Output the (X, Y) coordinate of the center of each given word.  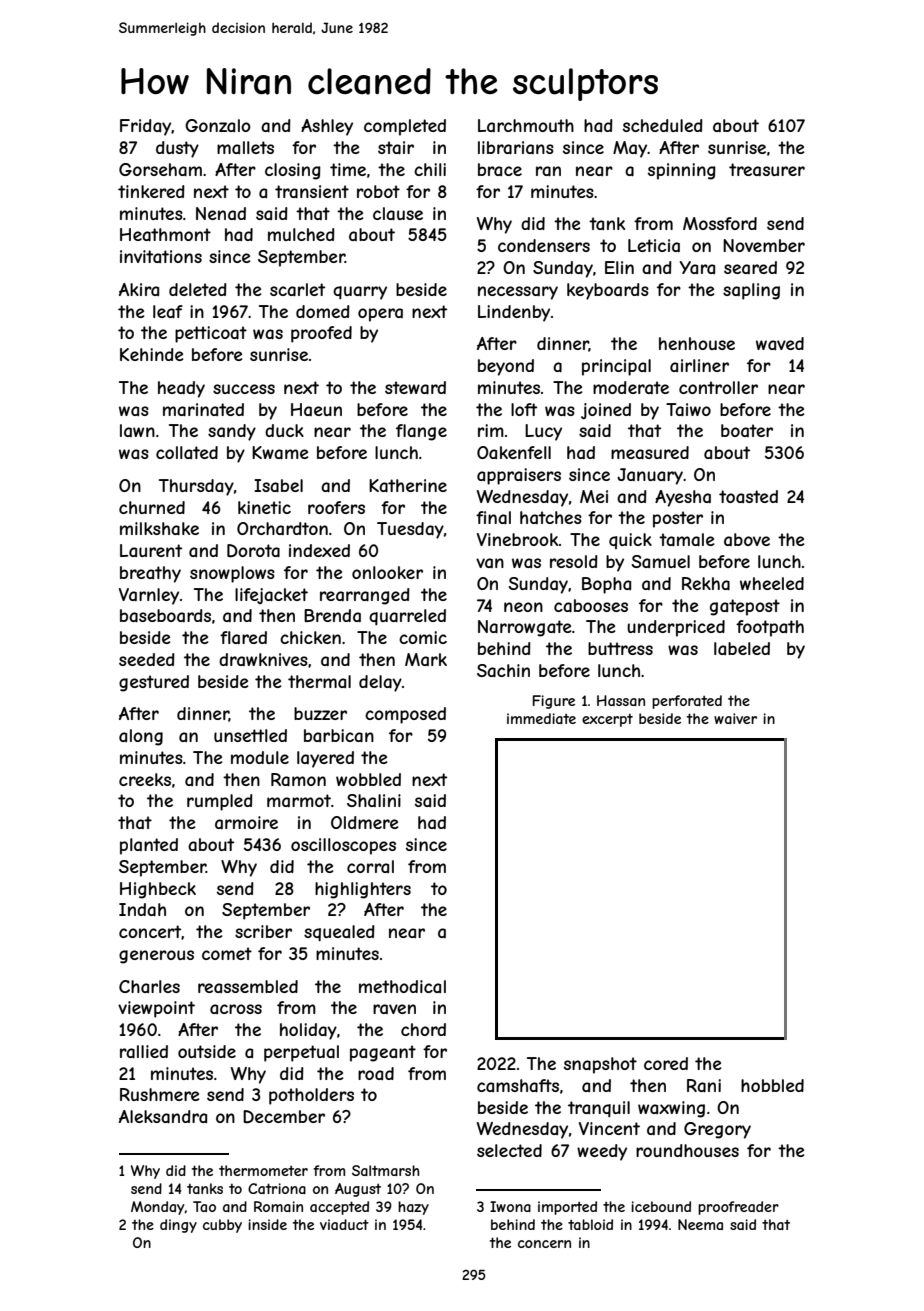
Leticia (654, 245)
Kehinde (151, 354)
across (236, 1009)
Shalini (374, 800)
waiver (735, 718)
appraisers (519, 476)
